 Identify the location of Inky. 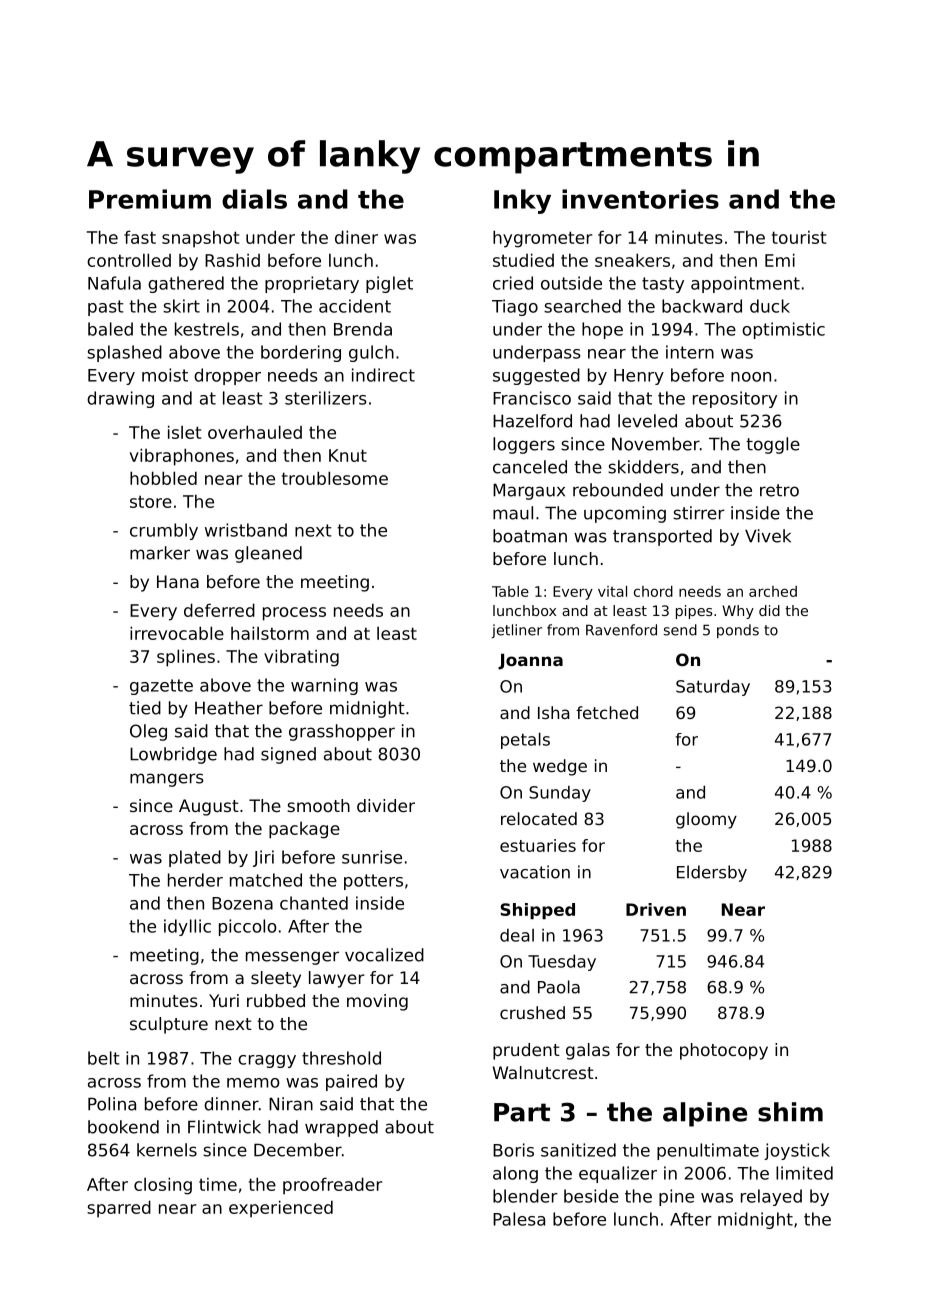
(522, 201).
